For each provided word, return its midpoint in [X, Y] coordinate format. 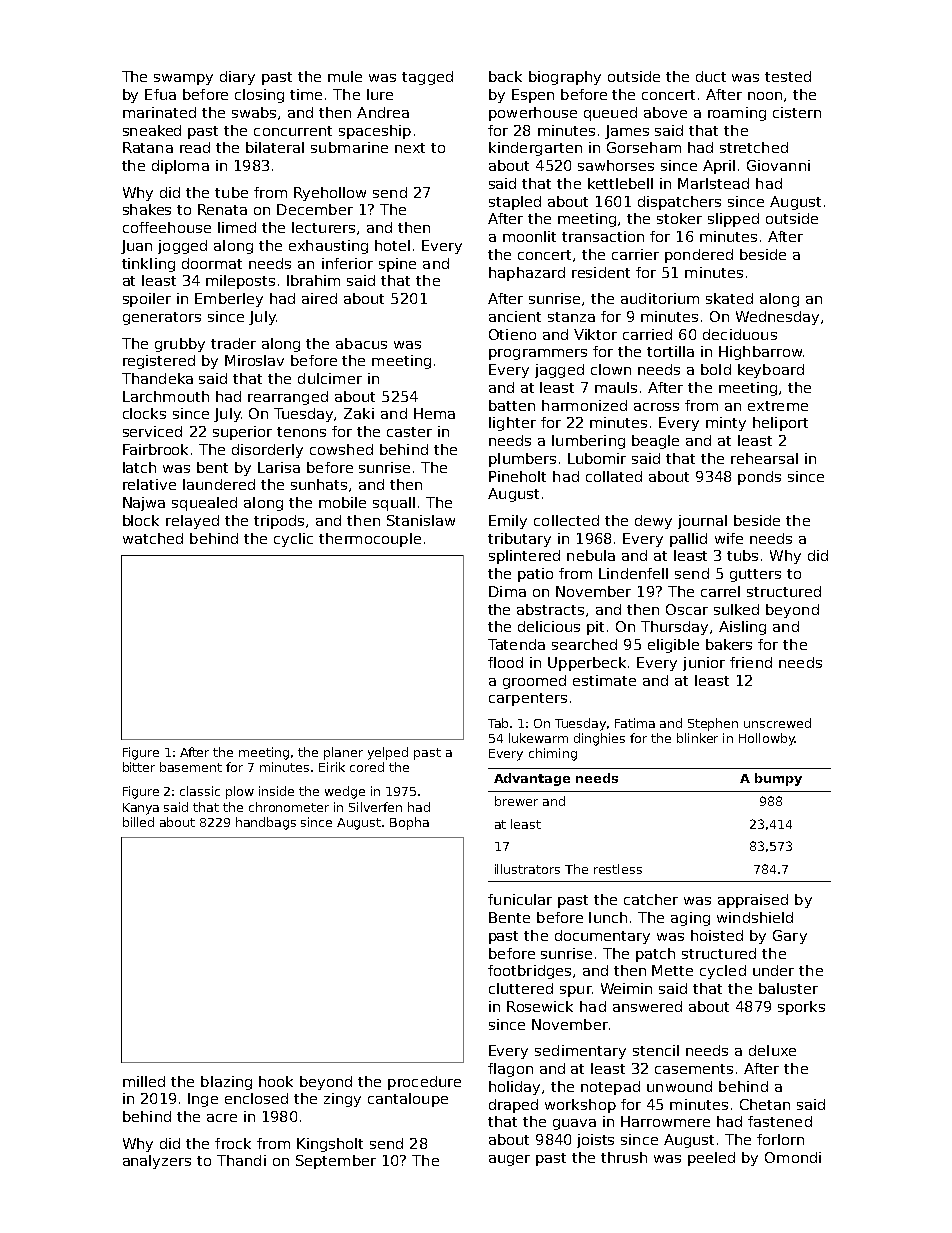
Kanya [141, 809]
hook [276, 1081]
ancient [515, 316]
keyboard [771, 371]
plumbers [522, 460]
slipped [733, 220]
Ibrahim [313, 280]
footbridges [529, 972]
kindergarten [535, 149]
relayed [192, 522]
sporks [801, 1008]
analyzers [157, 1162]
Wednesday [777, 318]
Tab [498, 723]
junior [704, 664]
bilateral [275, 147]
